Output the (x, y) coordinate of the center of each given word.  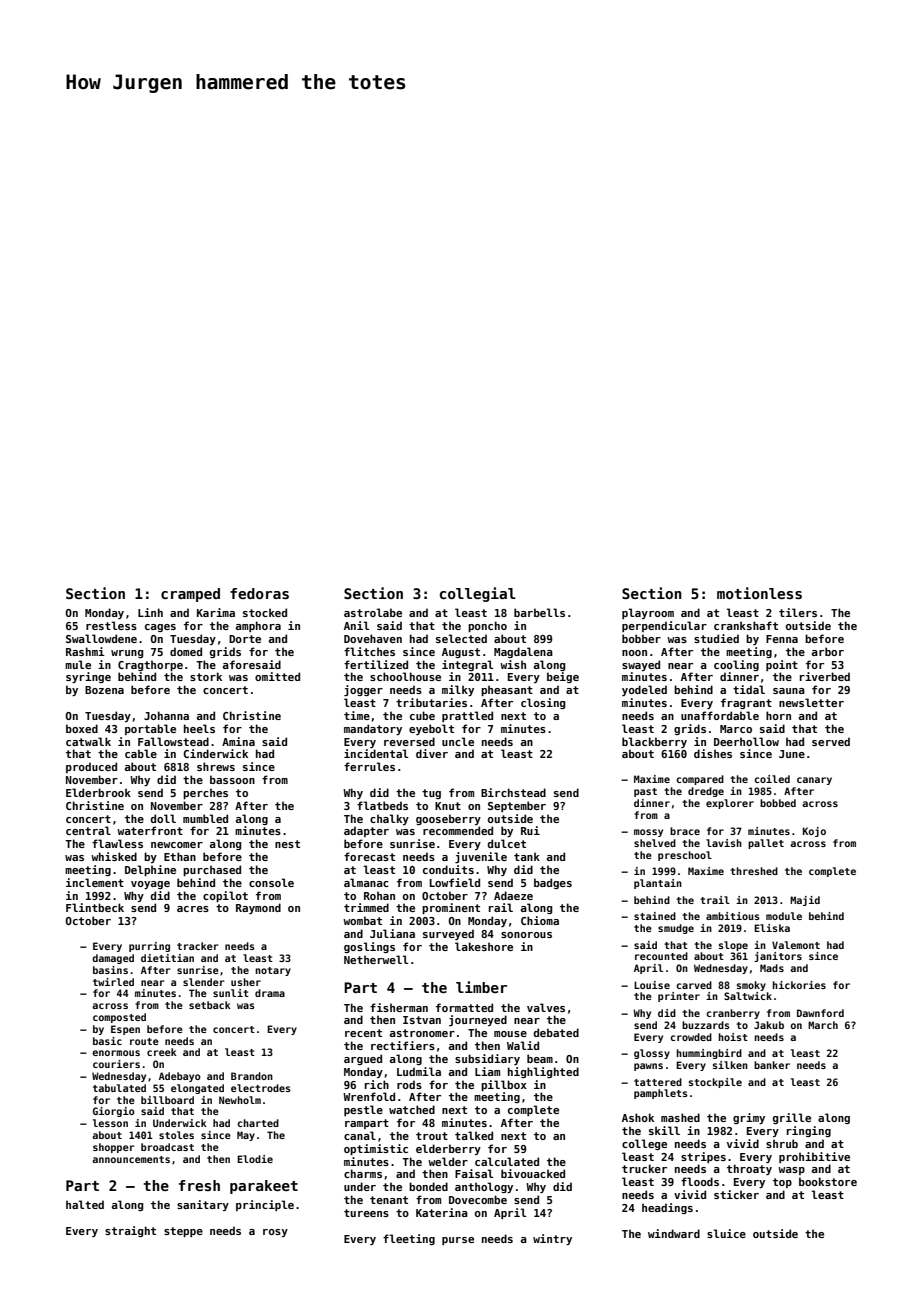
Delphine (150, 870)
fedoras (259, 593)
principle (265, 1205)
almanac (366, 882)
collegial (478, 594)
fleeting (409, 1239)
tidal (749, 689)
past (645, 792)
